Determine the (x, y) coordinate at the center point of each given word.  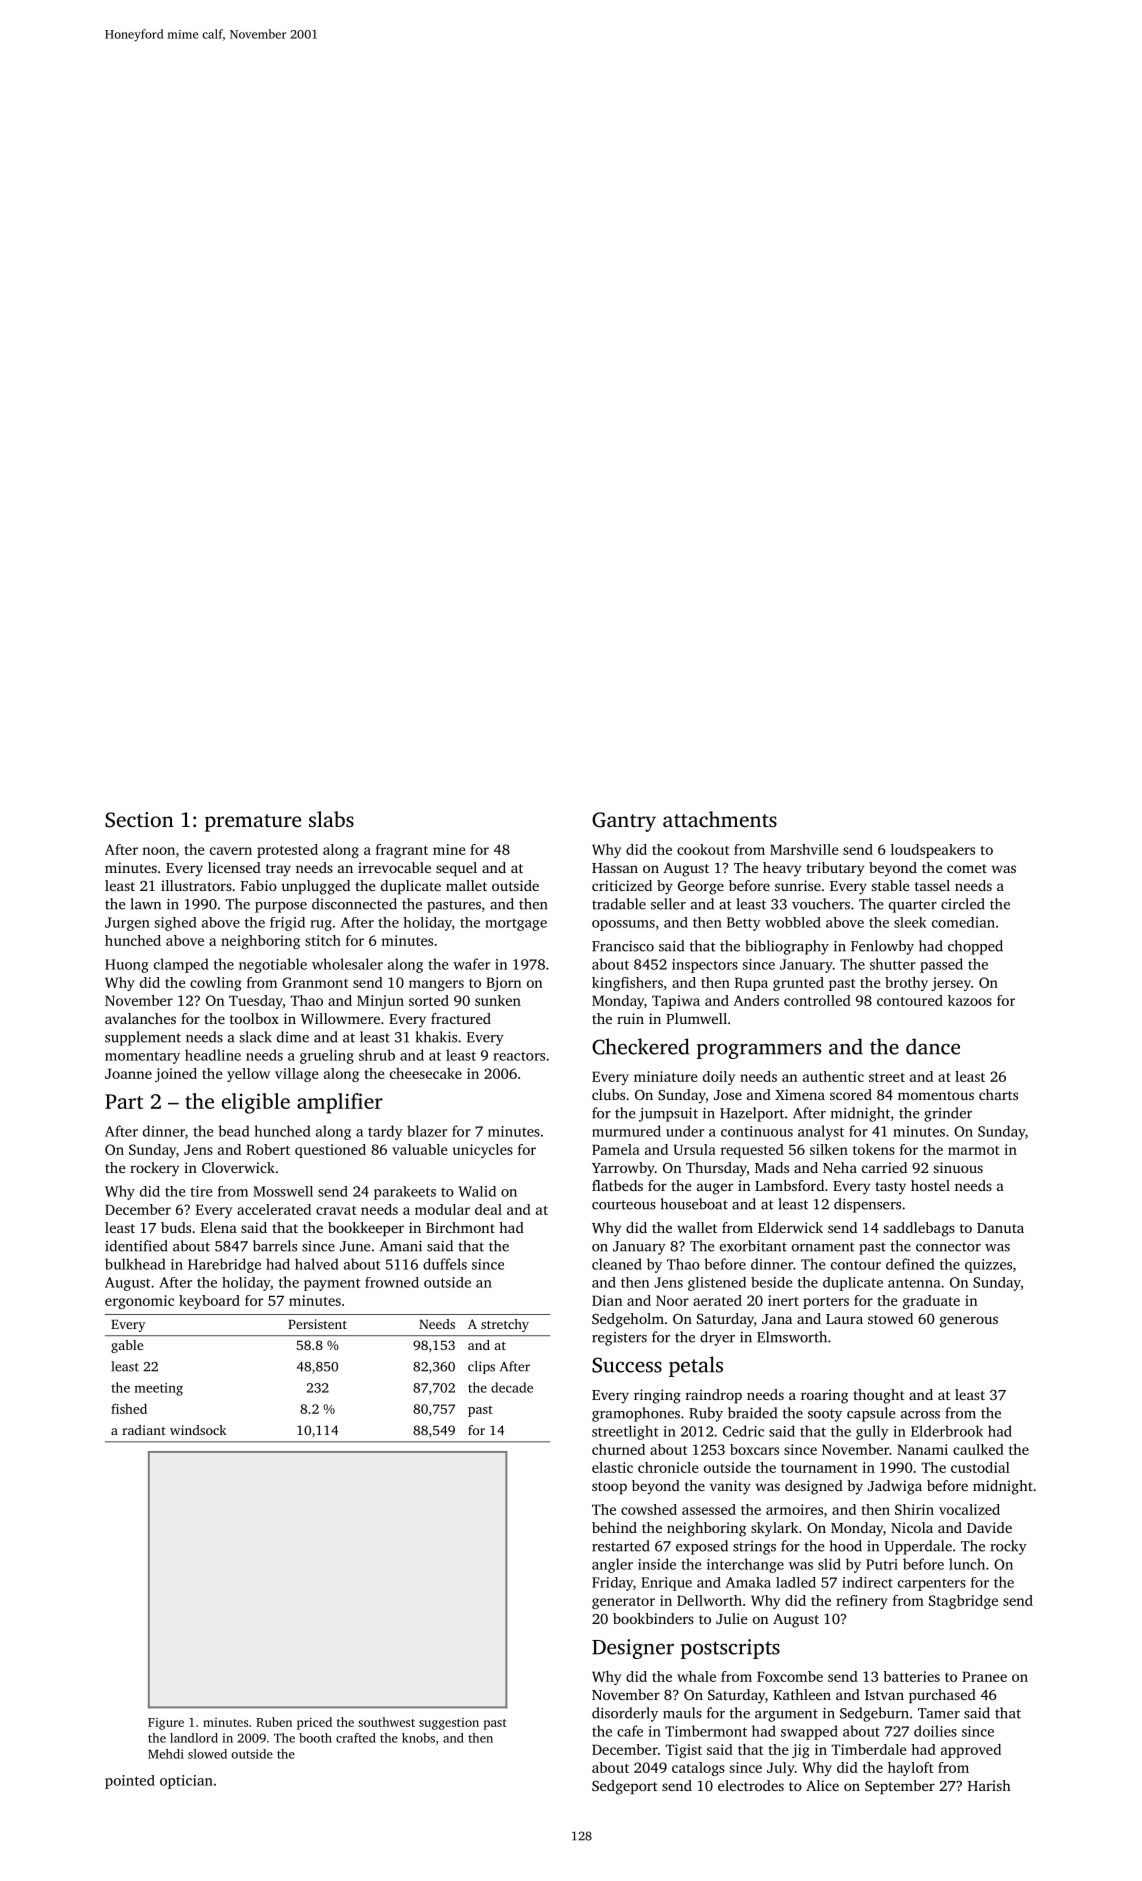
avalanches (140, 1018)
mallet (466, 885)
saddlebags (919, 1229)
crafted (356, 1738)
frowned (392, 1282)
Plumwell (696, 1018)
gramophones (636, 1414)
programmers (759, 1051)
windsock (198, 1430)
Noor (672, 1300)
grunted (798, 984)
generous (969, 1322)
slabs (331, 819)
